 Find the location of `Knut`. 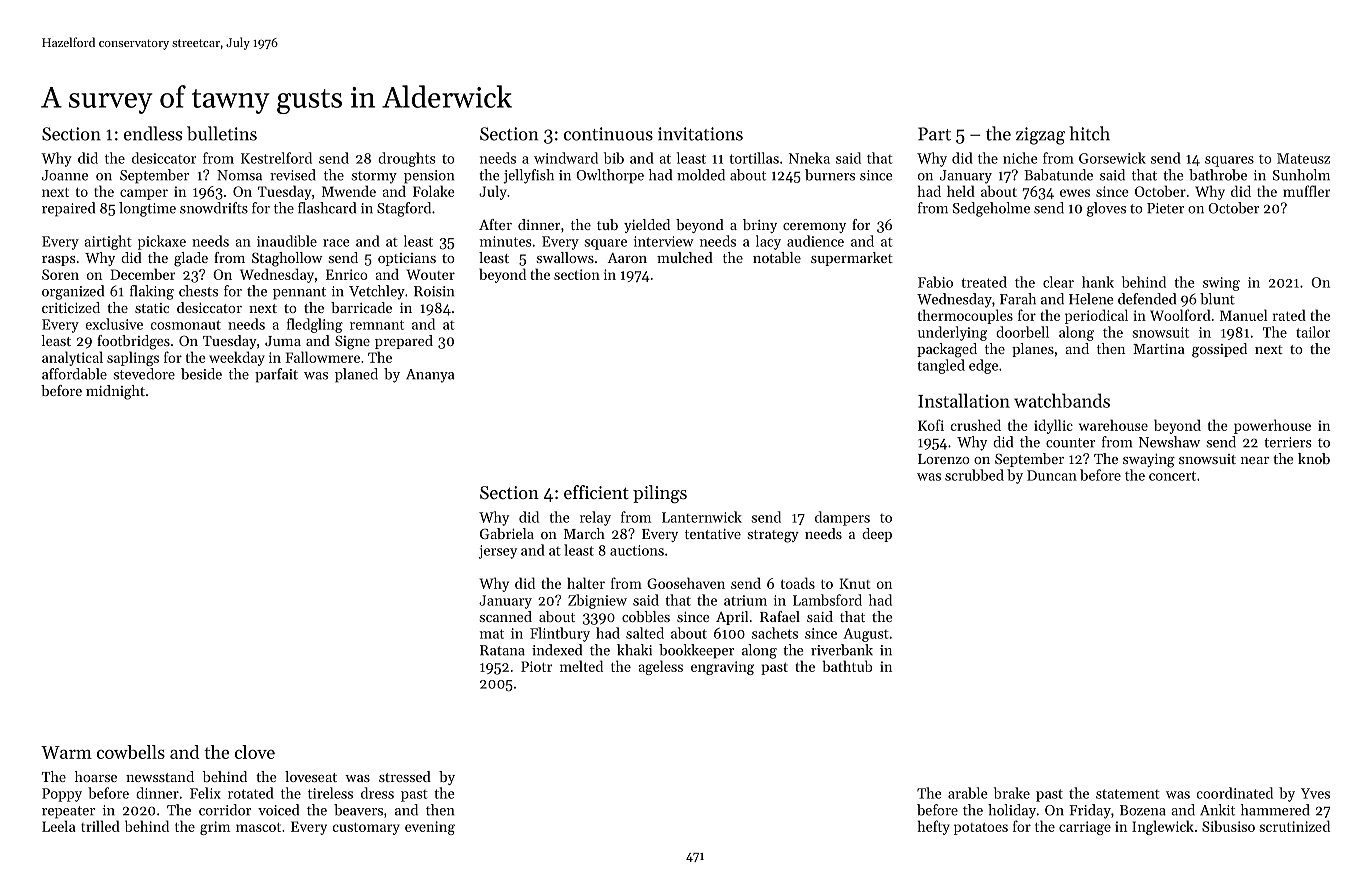

Knut is located at coordinates (855, 583).
